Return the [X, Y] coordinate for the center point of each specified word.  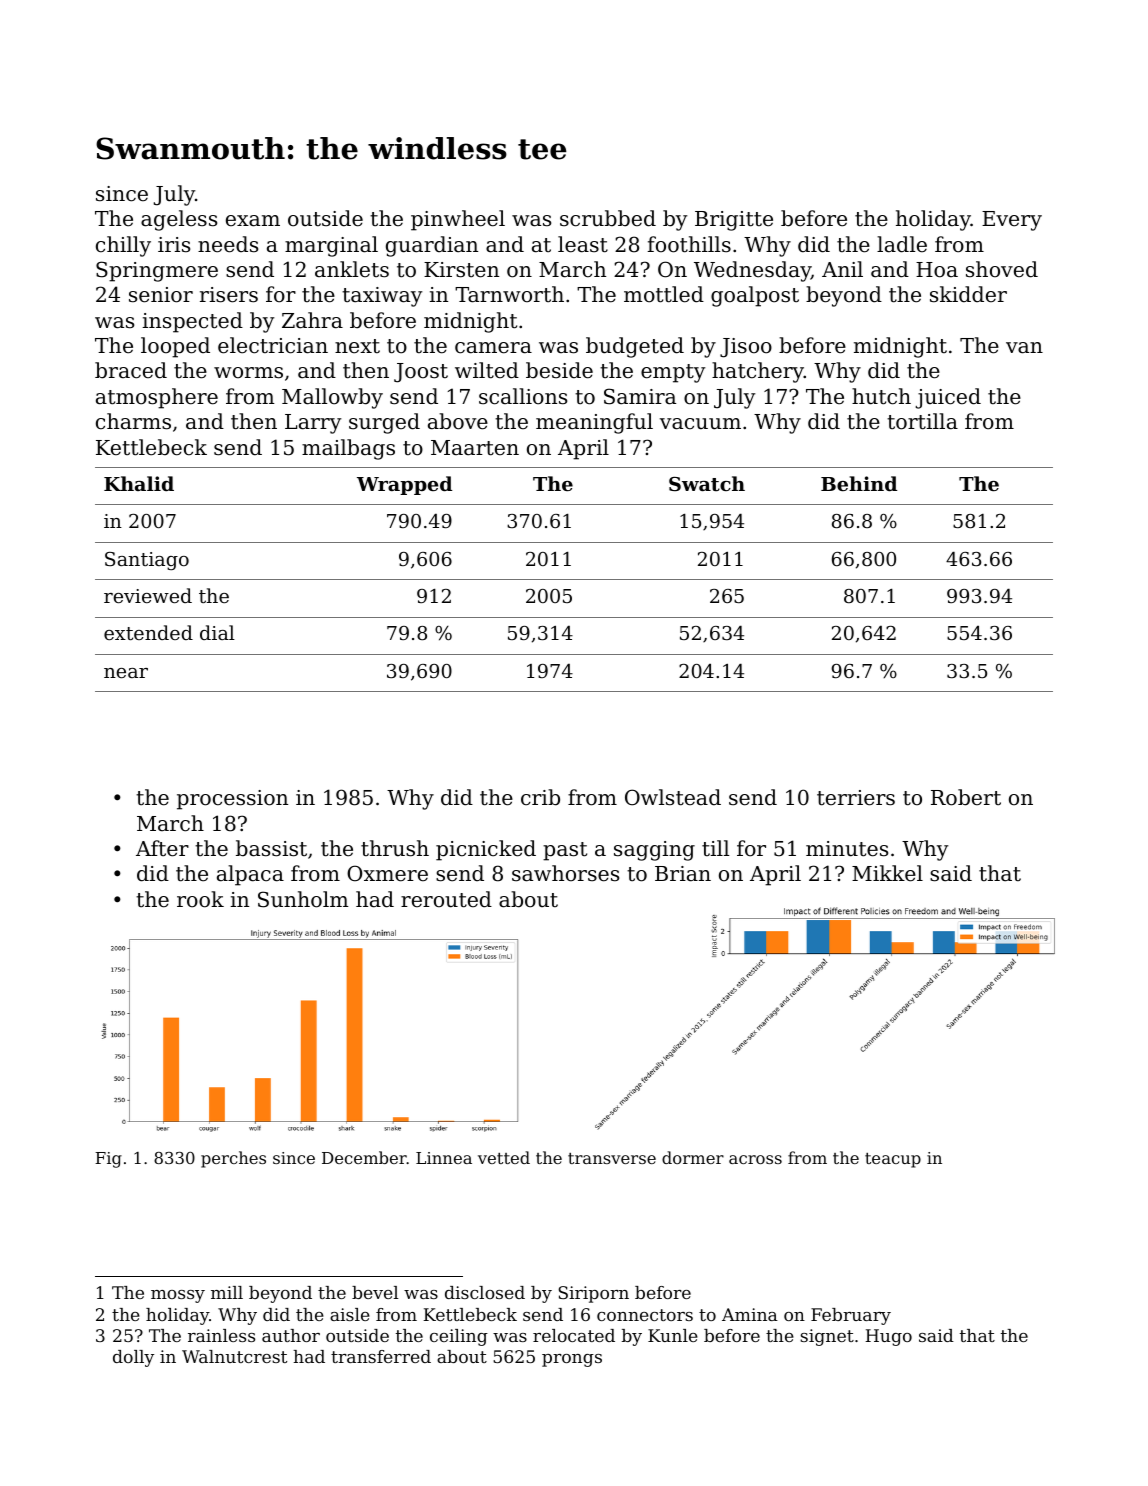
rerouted [446, 899]
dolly [133, 1358]
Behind [859, 483]
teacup [893, 1160]
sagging [654, 851]
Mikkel [887, 873]
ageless [179, 220]
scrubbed [608, 218]
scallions [523, 396]
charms [133, 421]
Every [1012, 221]
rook [200, 899]
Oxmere [387, 873]
